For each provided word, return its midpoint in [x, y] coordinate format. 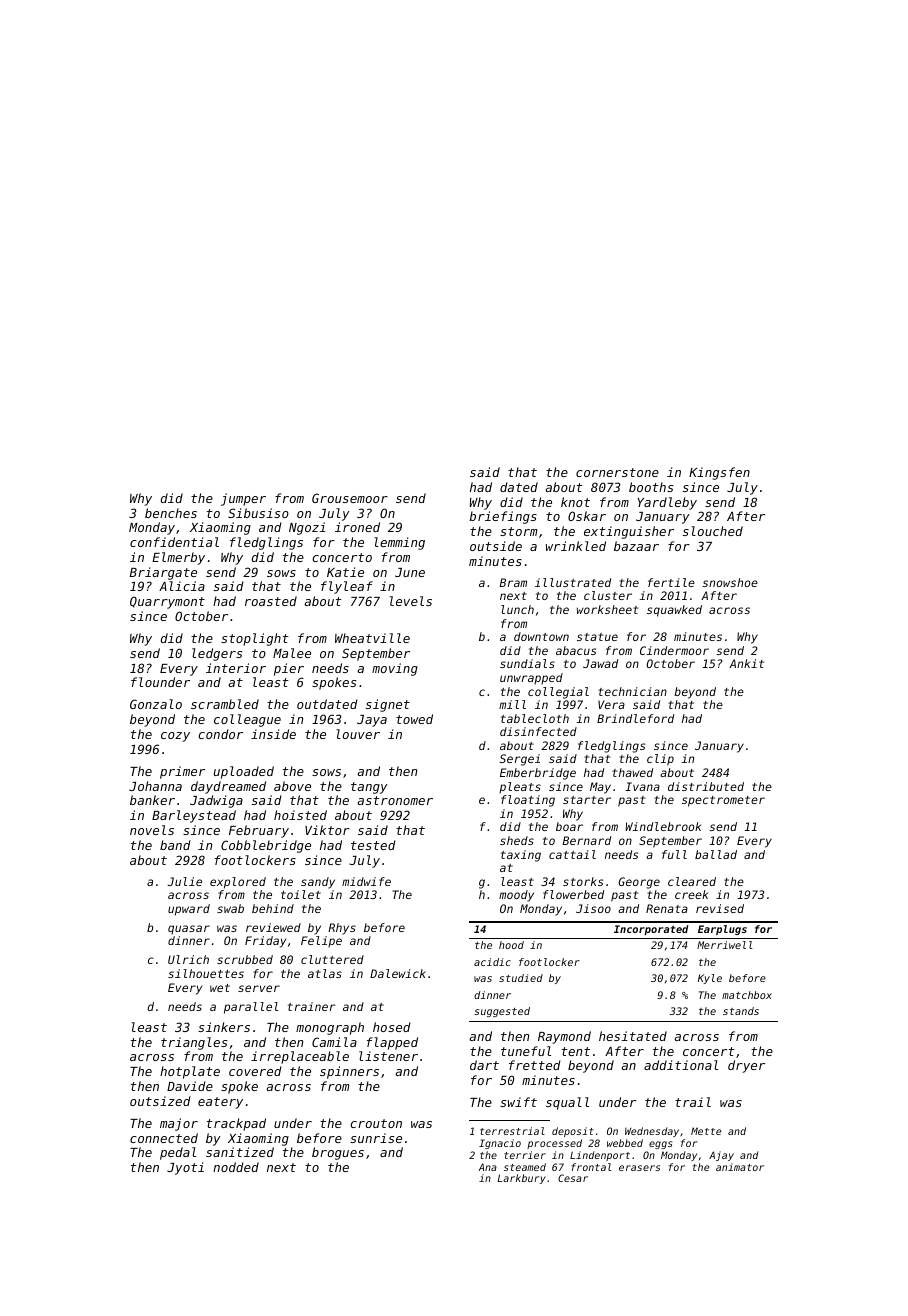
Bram [513, 582]
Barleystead [194, 816]
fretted [535, 1065]
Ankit [746, 663]
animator [740, 1167]
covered [255, 1071]
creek [691, 894]
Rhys [342, 929]
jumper [243, 499]
